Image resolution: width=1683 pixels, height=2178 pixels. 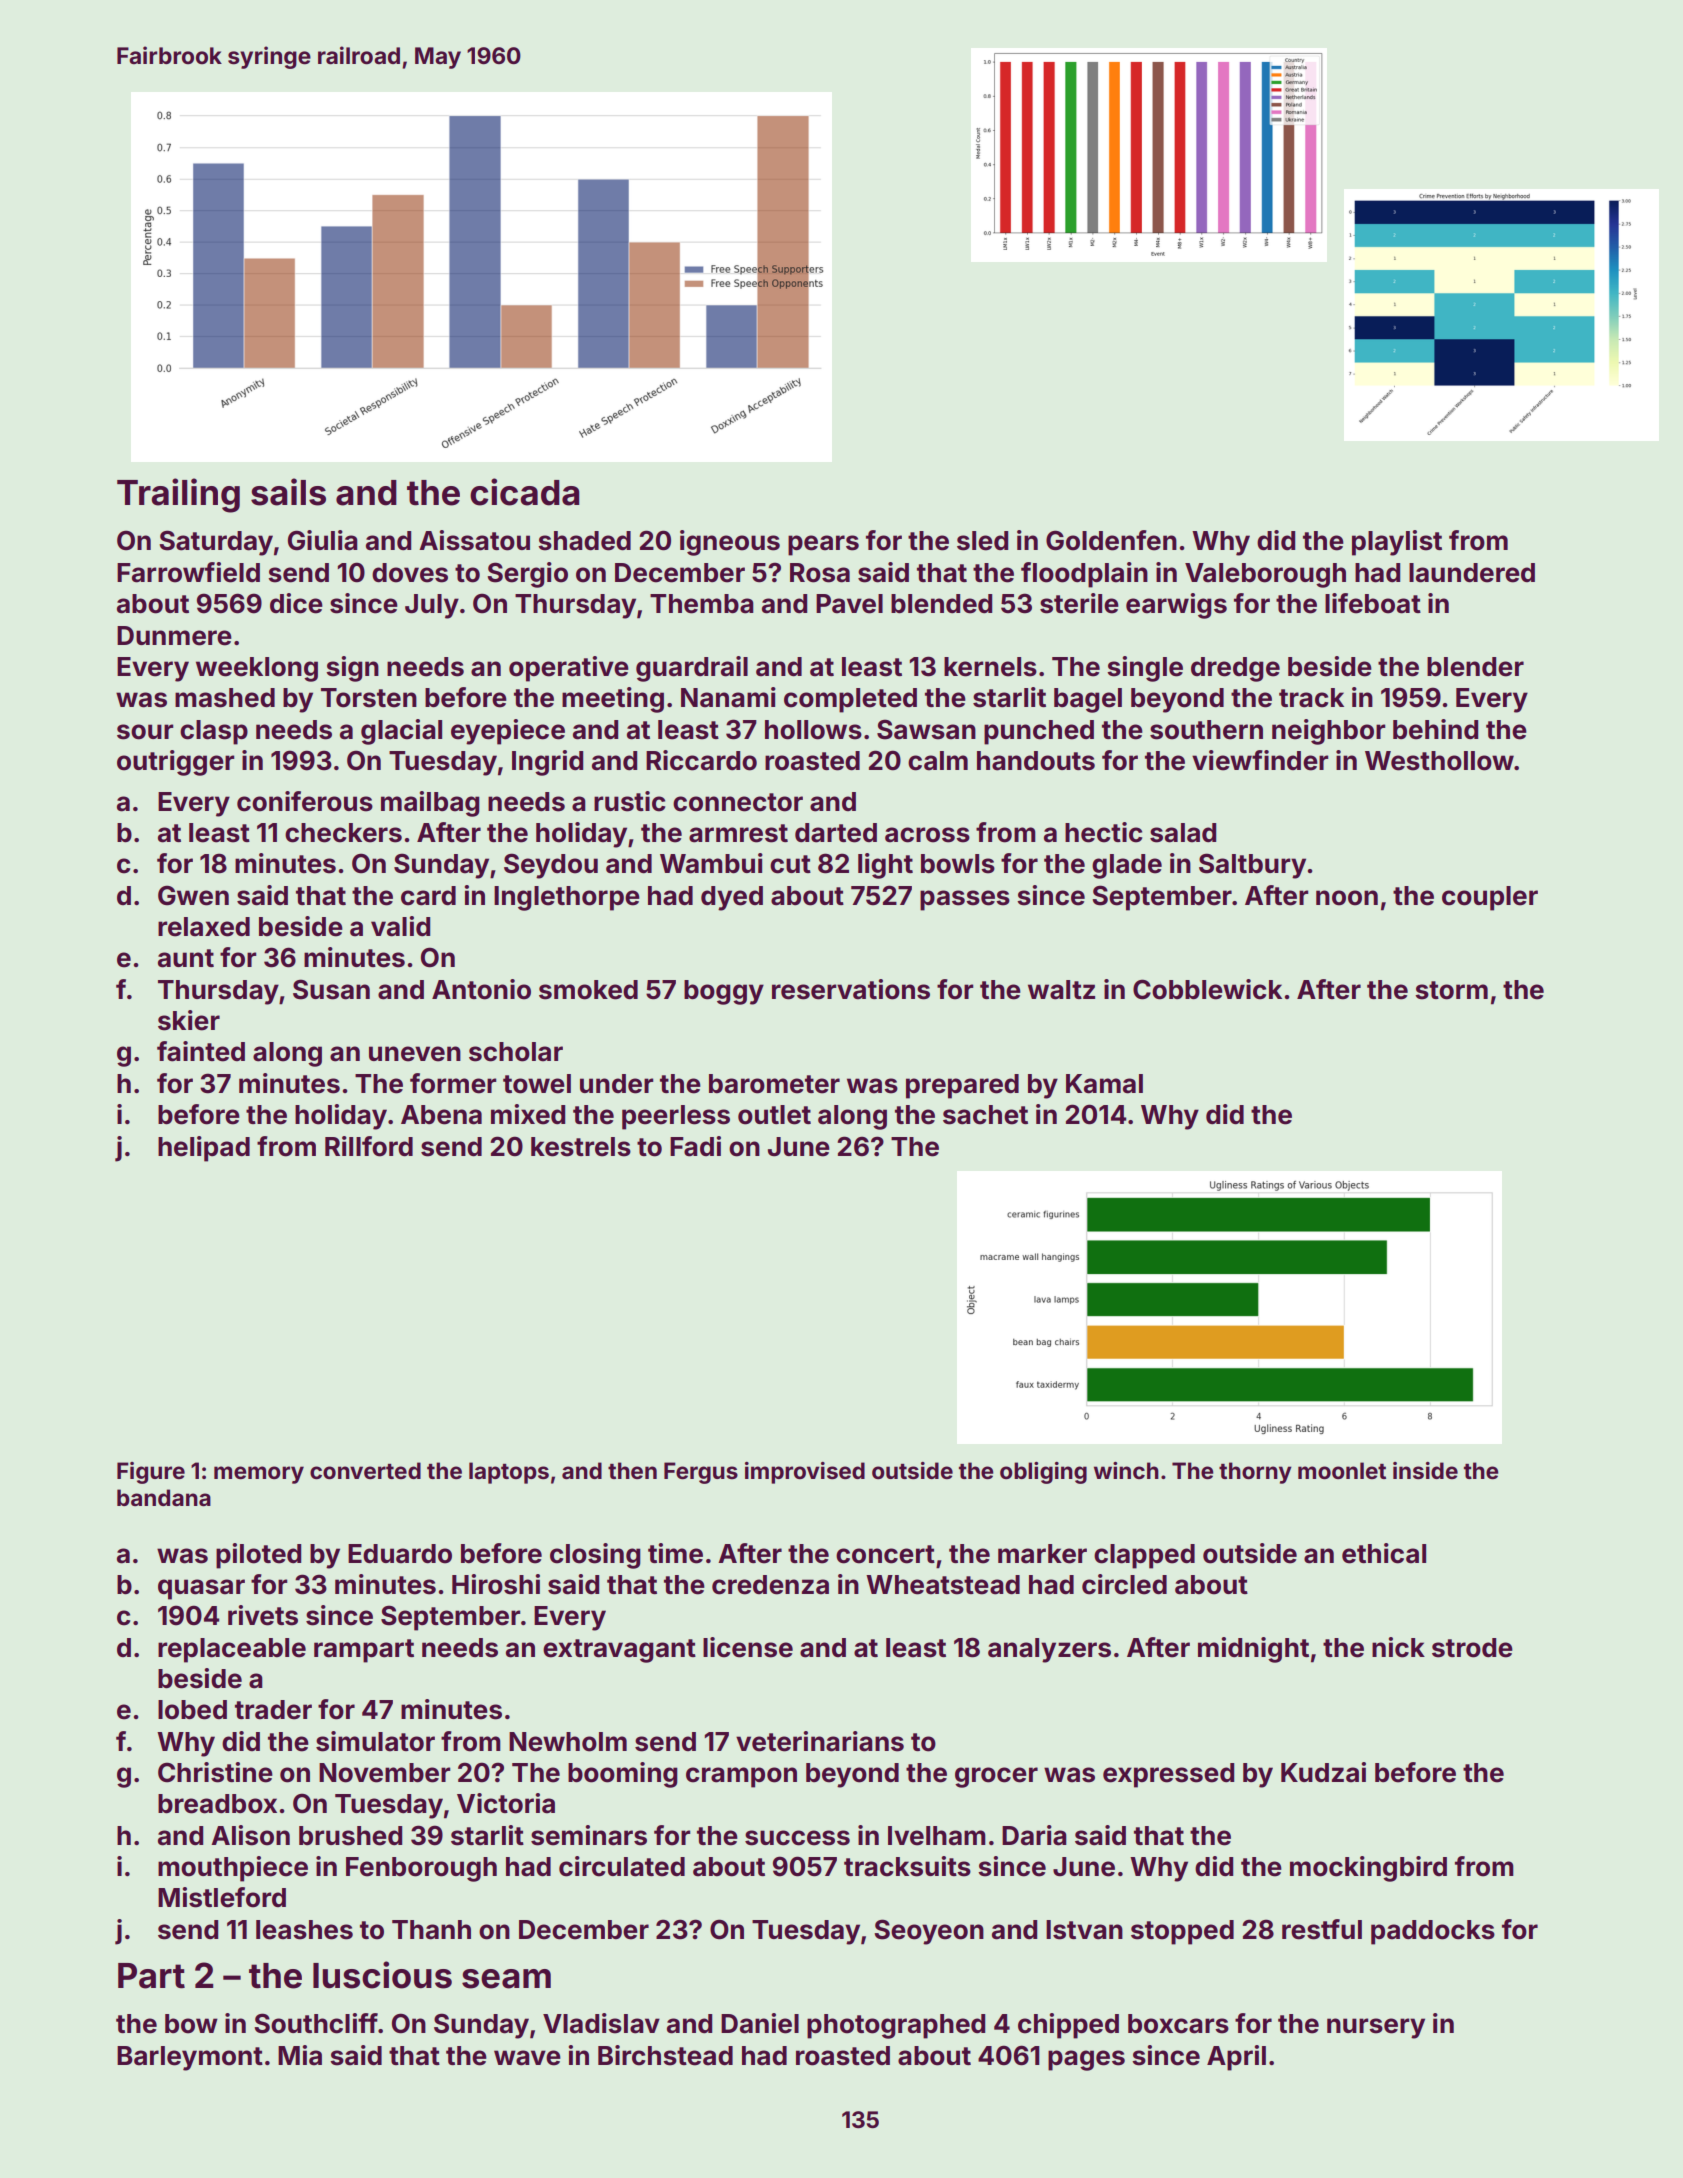 I want to click on helipad, so click(x=204, y=1149).
